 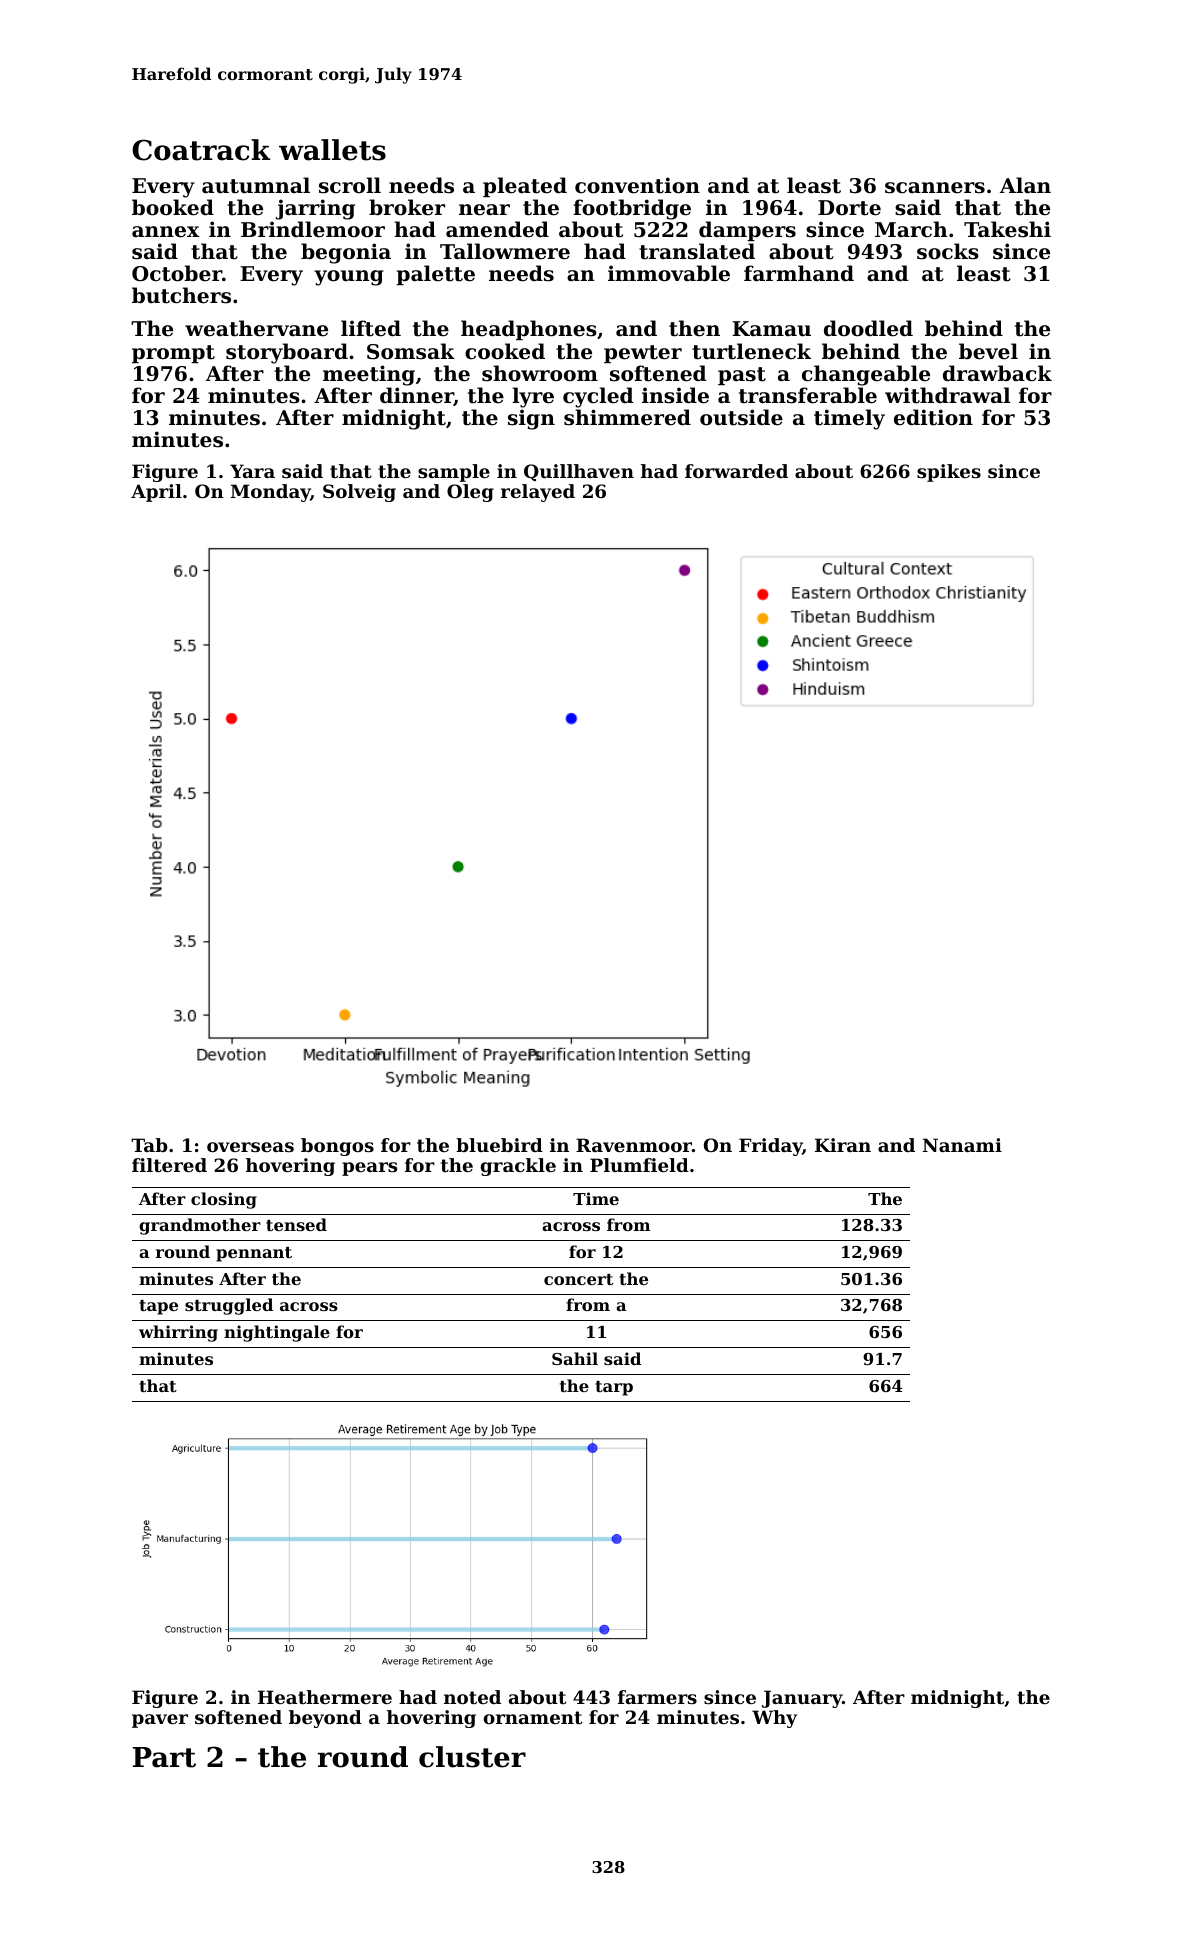 I want to click on wallets, so click(x=332, y=150).
